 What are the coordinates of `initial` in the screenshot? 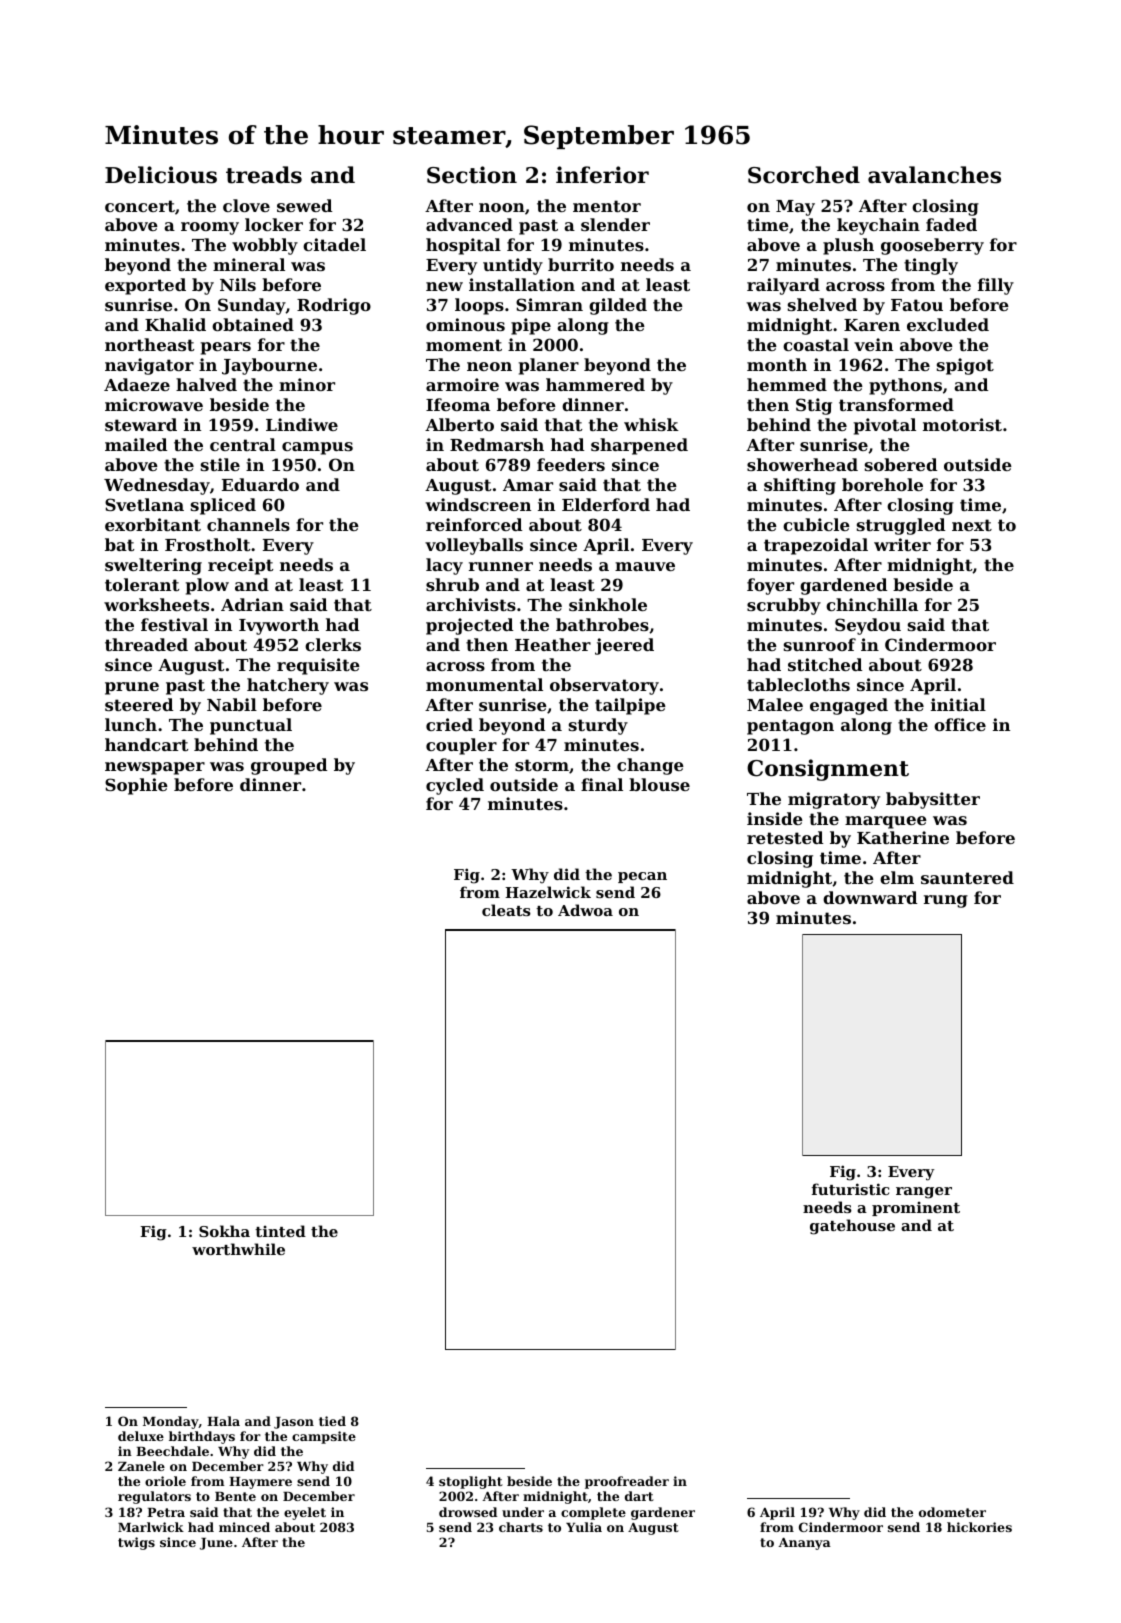 It's located at (958, 704).
